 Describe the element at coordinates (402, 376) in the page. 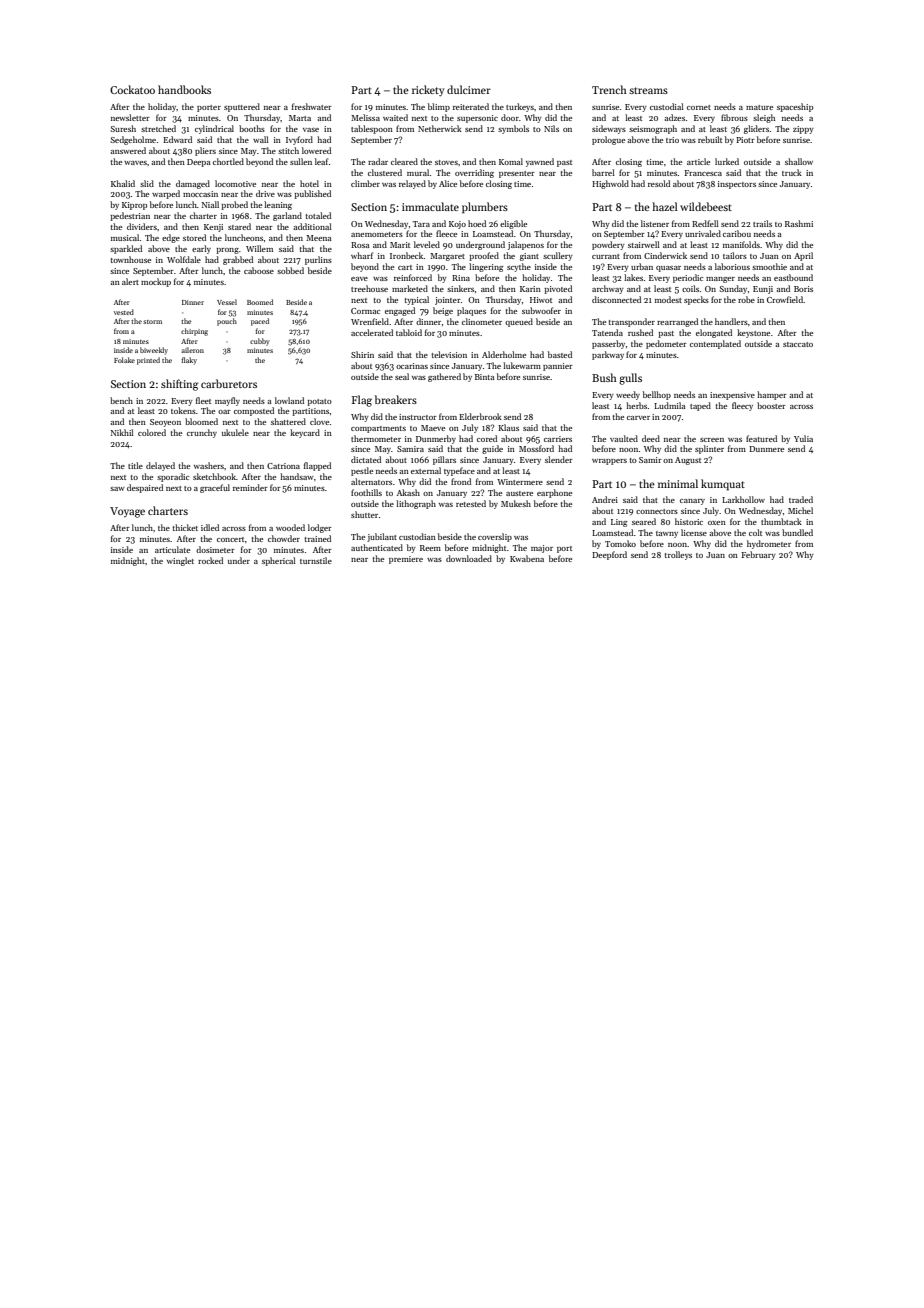

I see `seal` at that location.
